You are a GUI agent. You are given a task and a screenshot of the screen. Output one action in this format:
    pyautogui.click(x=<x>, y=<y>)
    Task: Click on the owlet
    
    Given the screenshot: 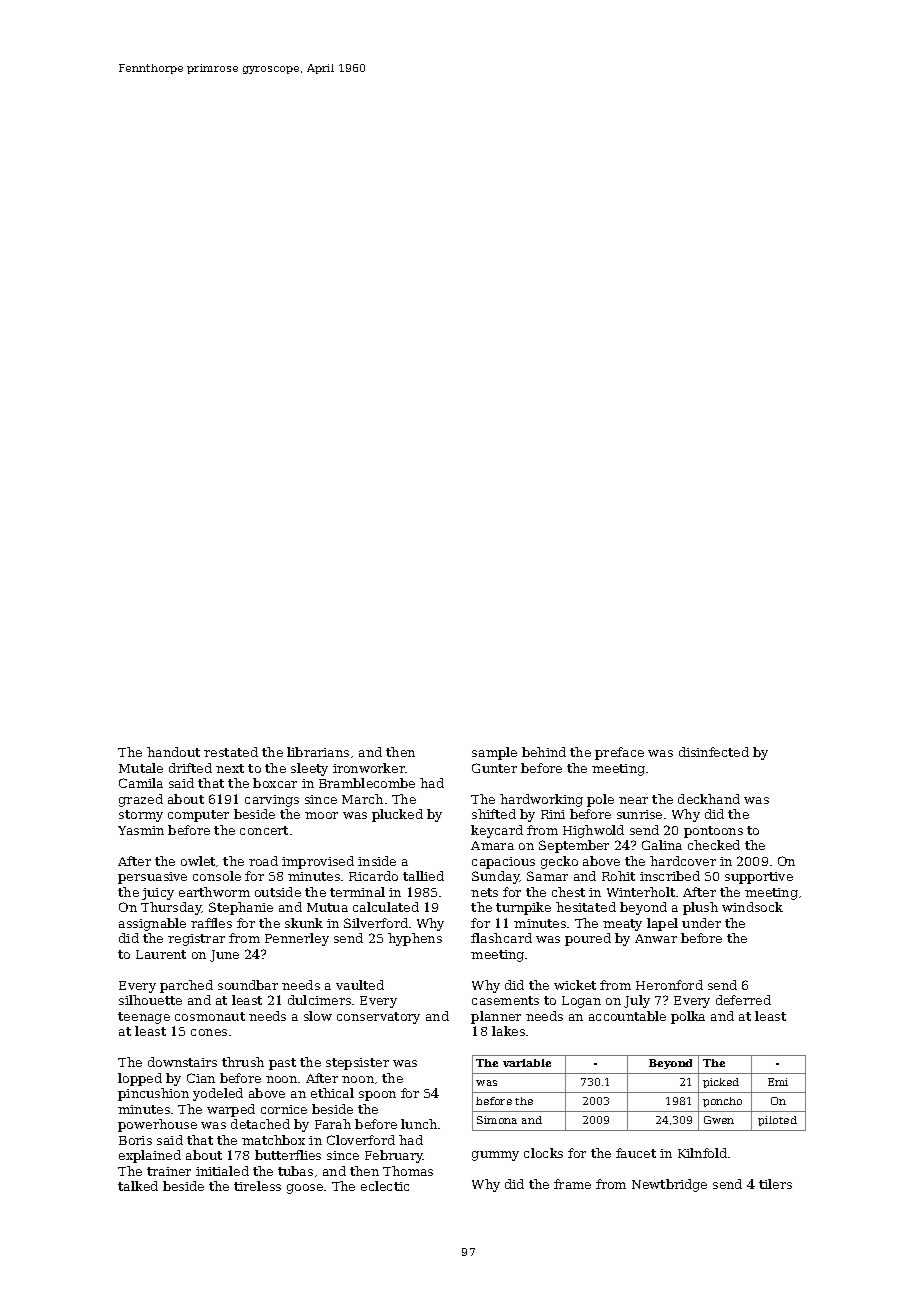 What is the action you would take?
    pyautogui.click(x=198, y=861)
